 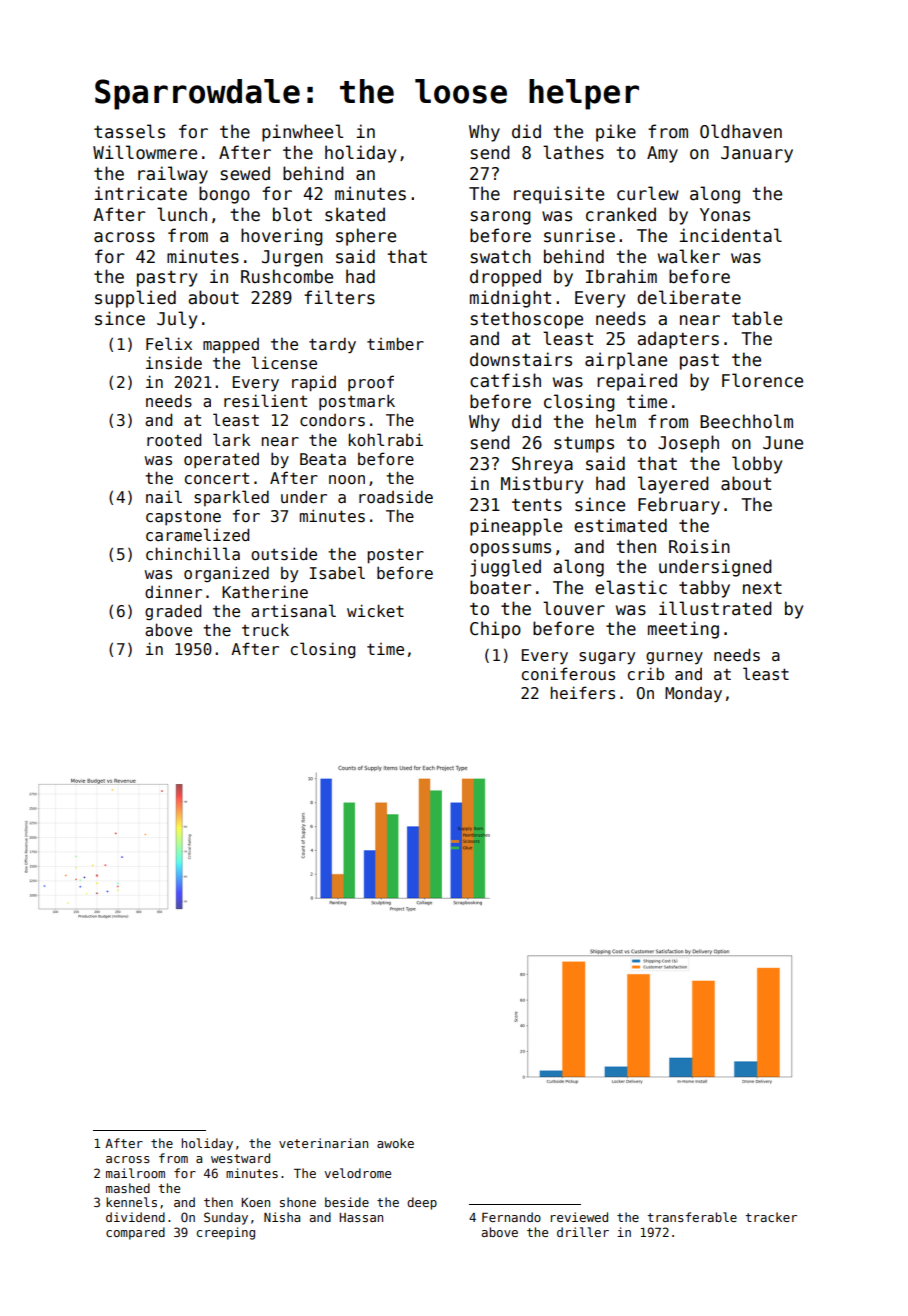 What do you see at coordinates (704, 589) in the page?
I see `tabby` at bounding box center [704, 589].
